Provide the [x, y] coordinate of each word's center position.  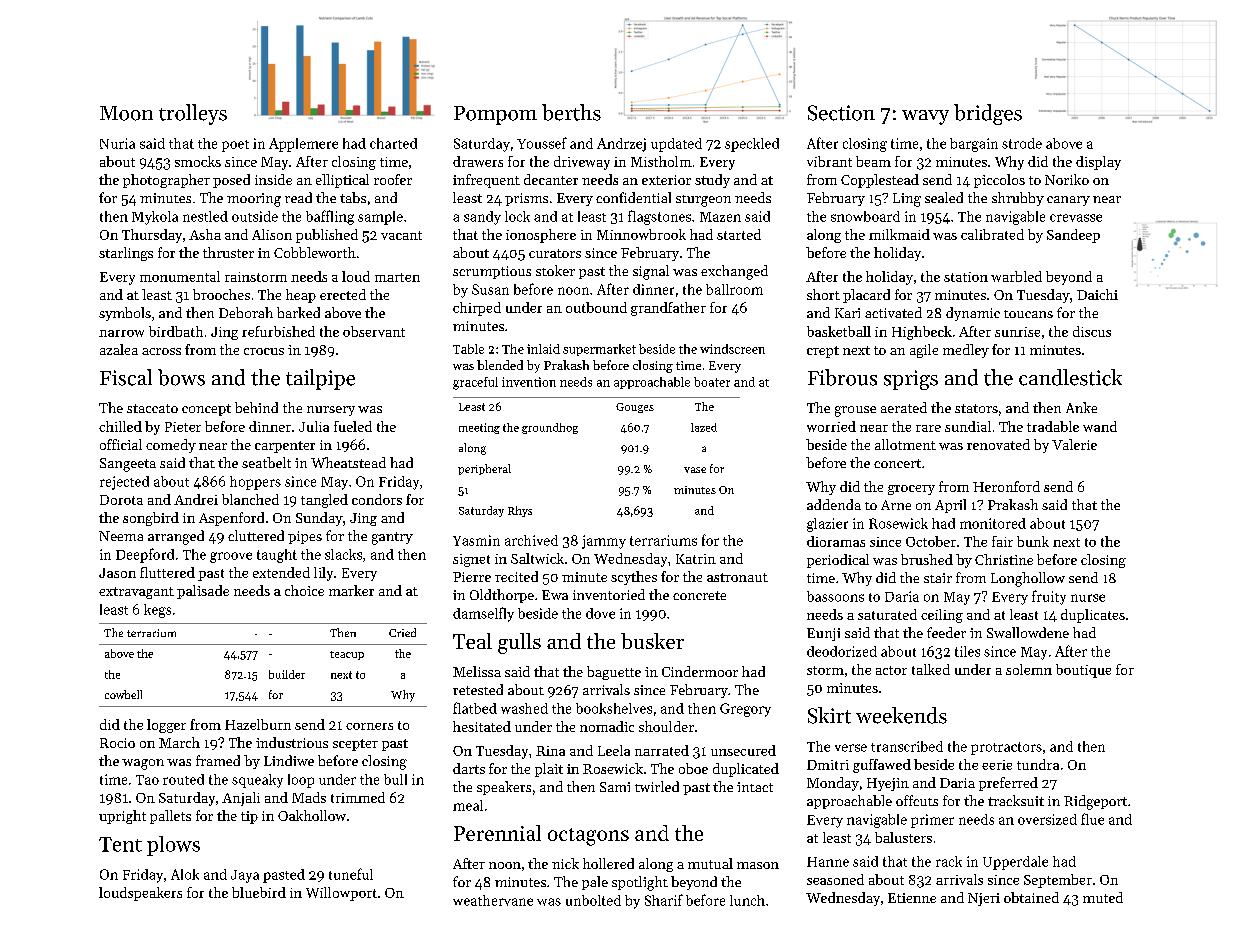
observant [374, 331]
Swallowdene [1028, 632]
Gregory [745, 710]
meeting [479, 428]
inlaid [543, 349]
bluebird [259, 892]
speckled [752, 145]
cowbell [123, 694]
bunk [1033, 541]
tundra [1038, 764]
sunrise [1017, 332]
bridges [988, 114]
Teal [472, 641]
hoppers [255, 483]
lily [323, 574]
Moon [126, 113]
